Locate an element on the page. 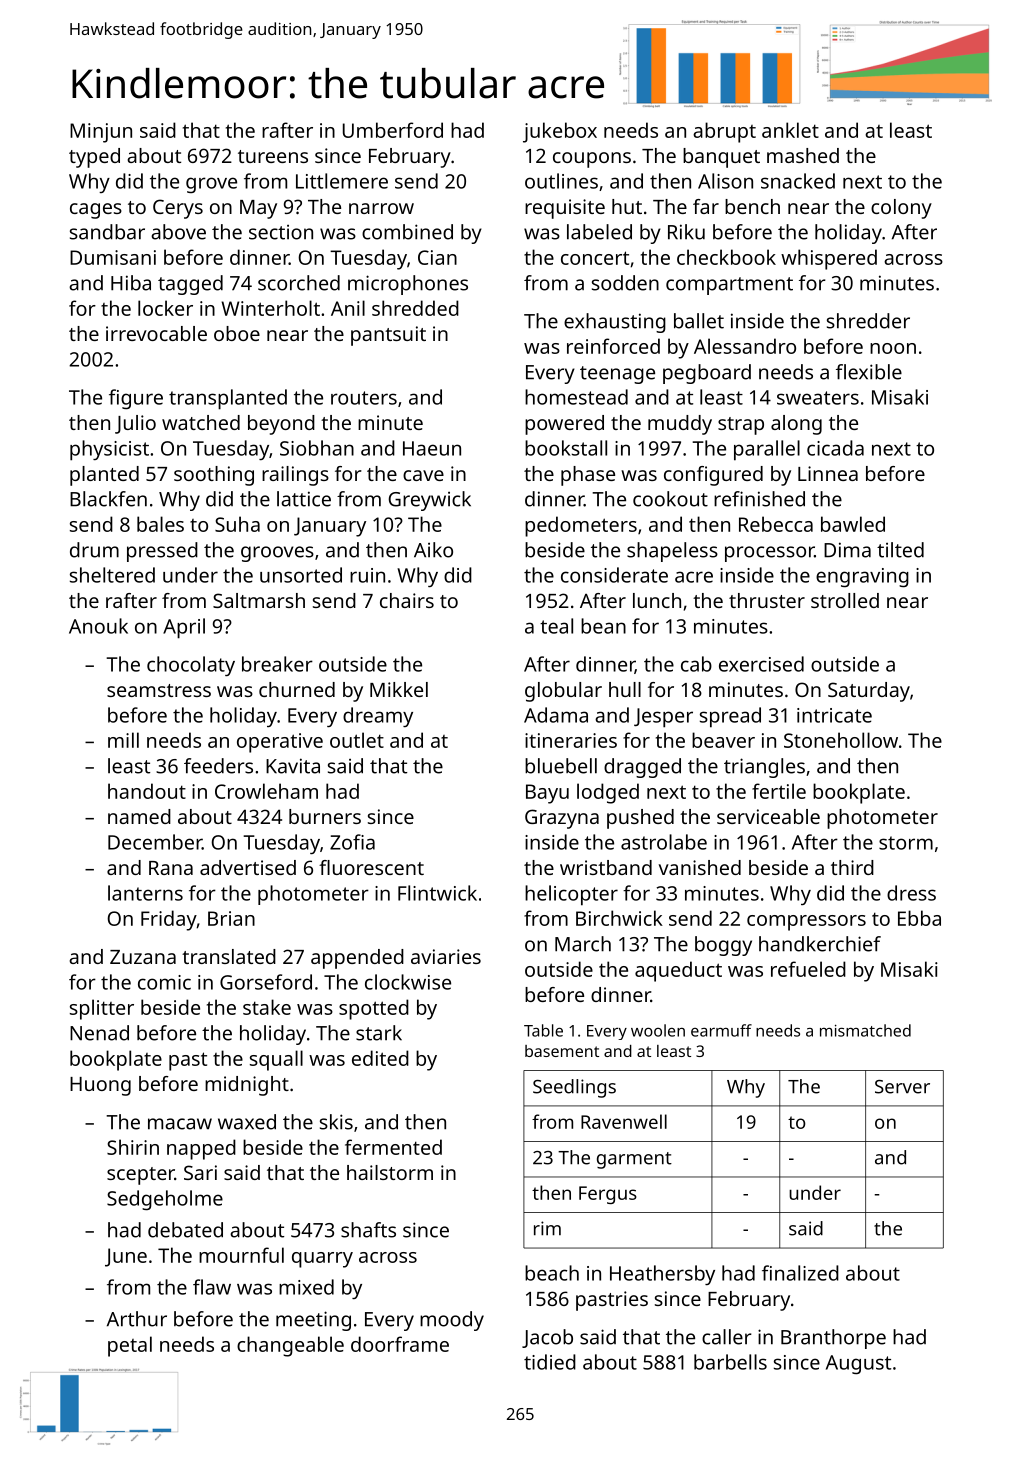  combined is located at coordinates (407, 232).
